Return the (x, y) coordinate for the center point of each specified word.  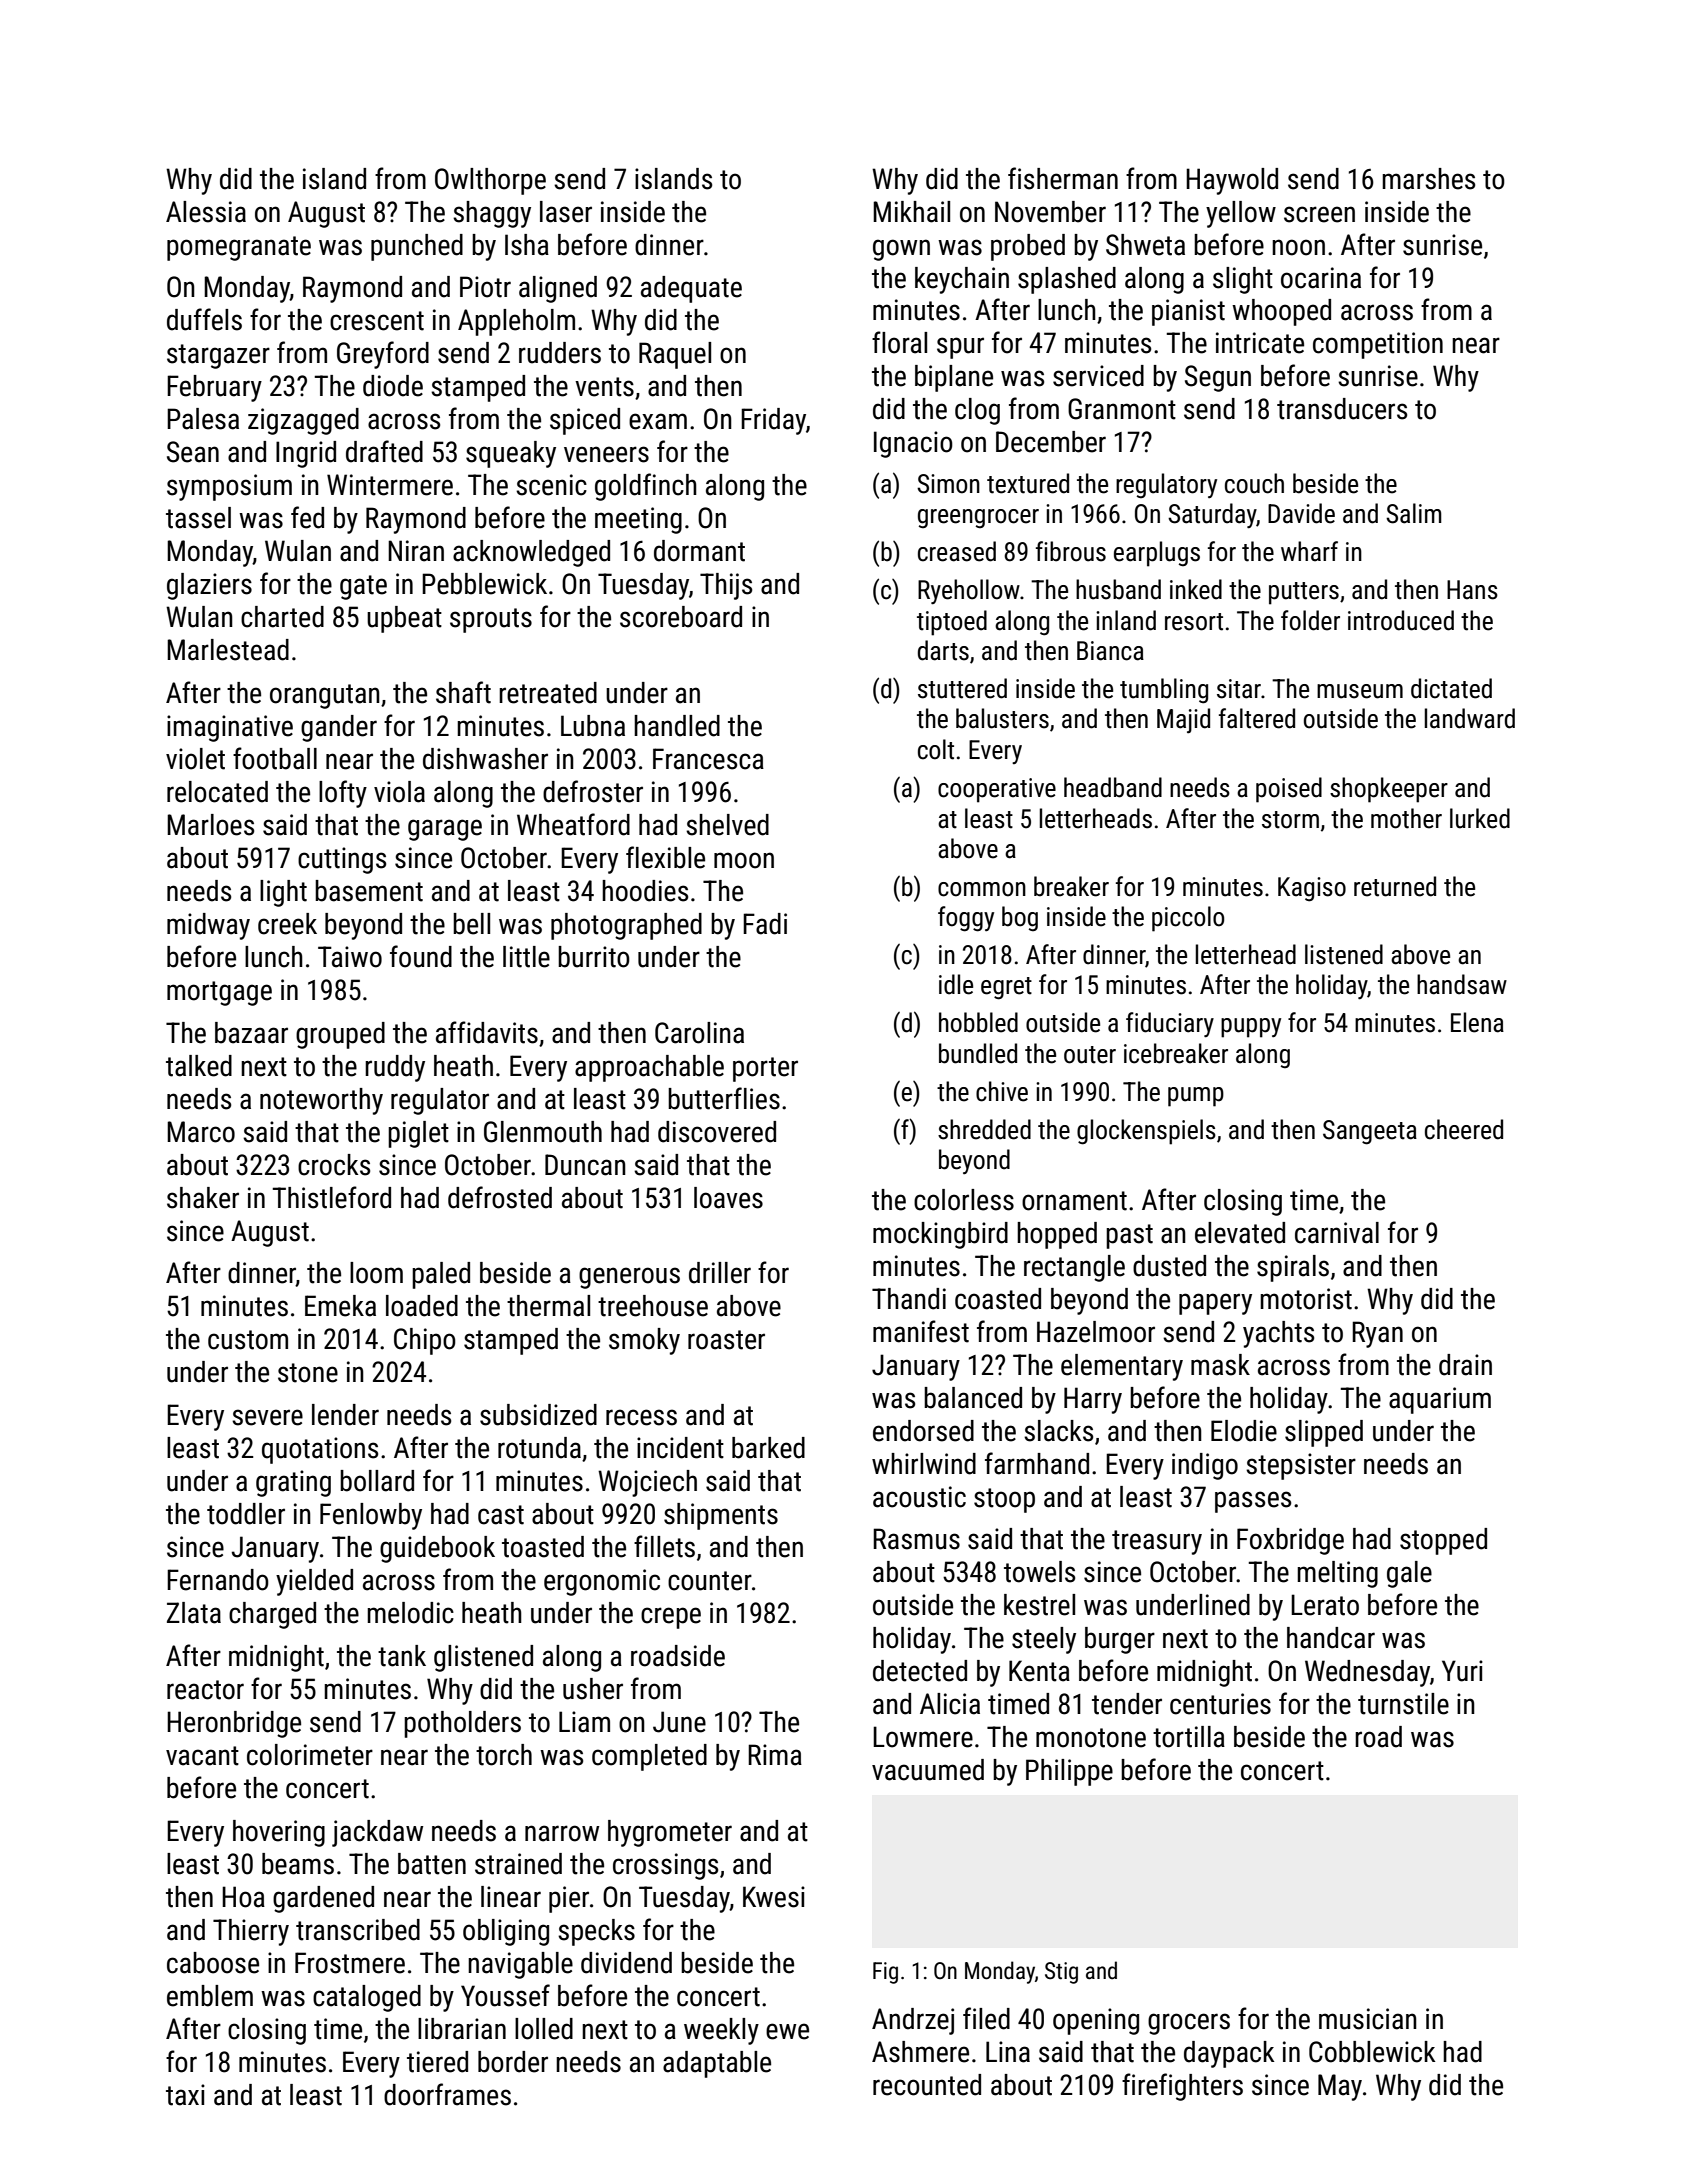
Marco (201, 1132)
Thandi (909, 1299)
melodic (410, 1613)
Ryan (1377, 1334)
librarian (462, 2029)
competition (1378, 345)
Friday (773, 421)
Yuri (1462, 1671)
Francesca (708, 759)
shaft (463, 692)
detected (920, 1671)
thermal (548, 1306)
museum (1360, 691)
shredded (984, 1129)
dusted (1169, 1266)
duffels (204, 319)
